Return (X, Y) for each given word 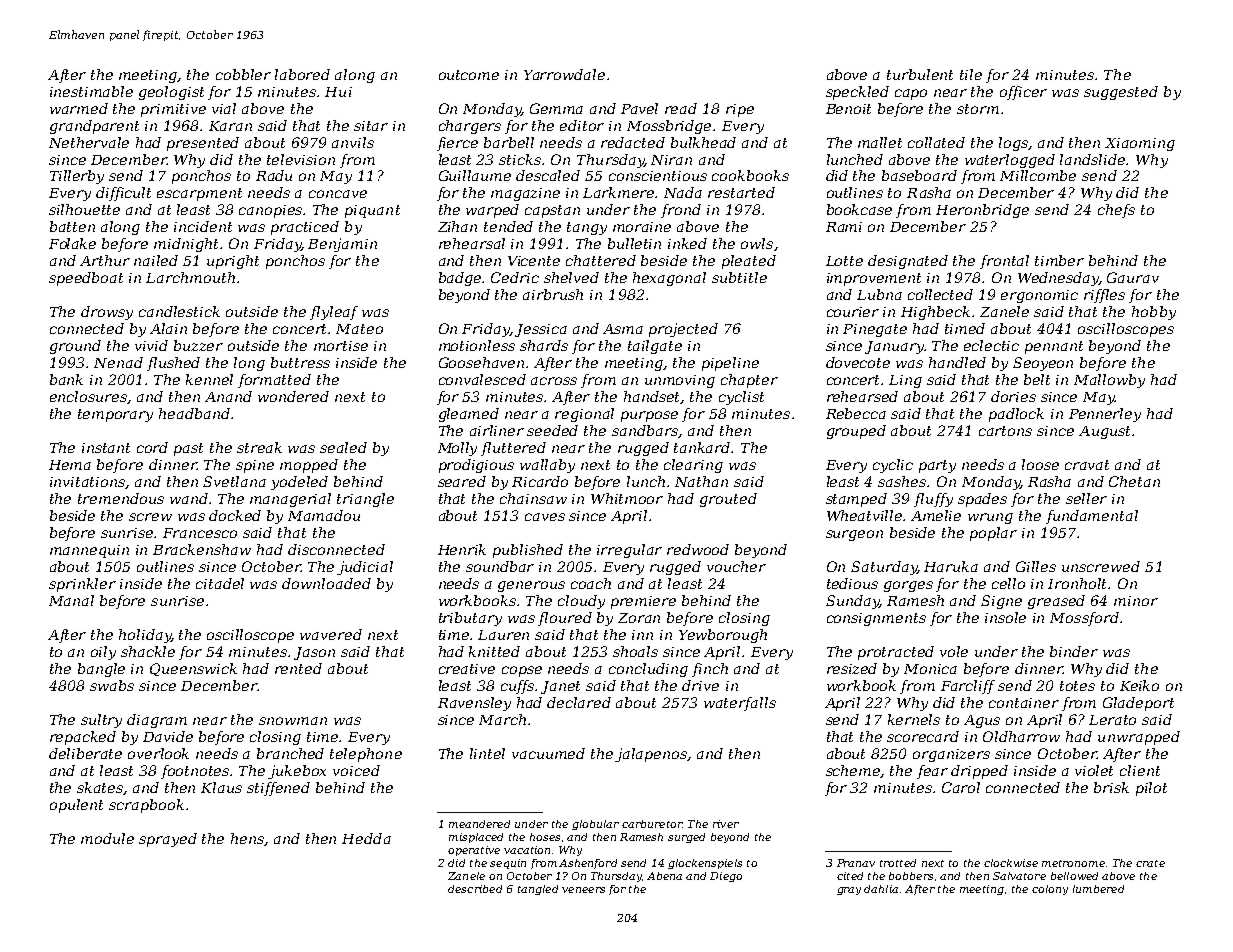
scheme (853, 771)
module (107, 838)
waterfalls (740, 704)
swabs (112, 685)
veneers (583, 890)
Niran (671, 160)
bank (66, 379)
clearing (693, 466)
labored (302, 74)
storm (978, 109)
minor (1136, 601)
